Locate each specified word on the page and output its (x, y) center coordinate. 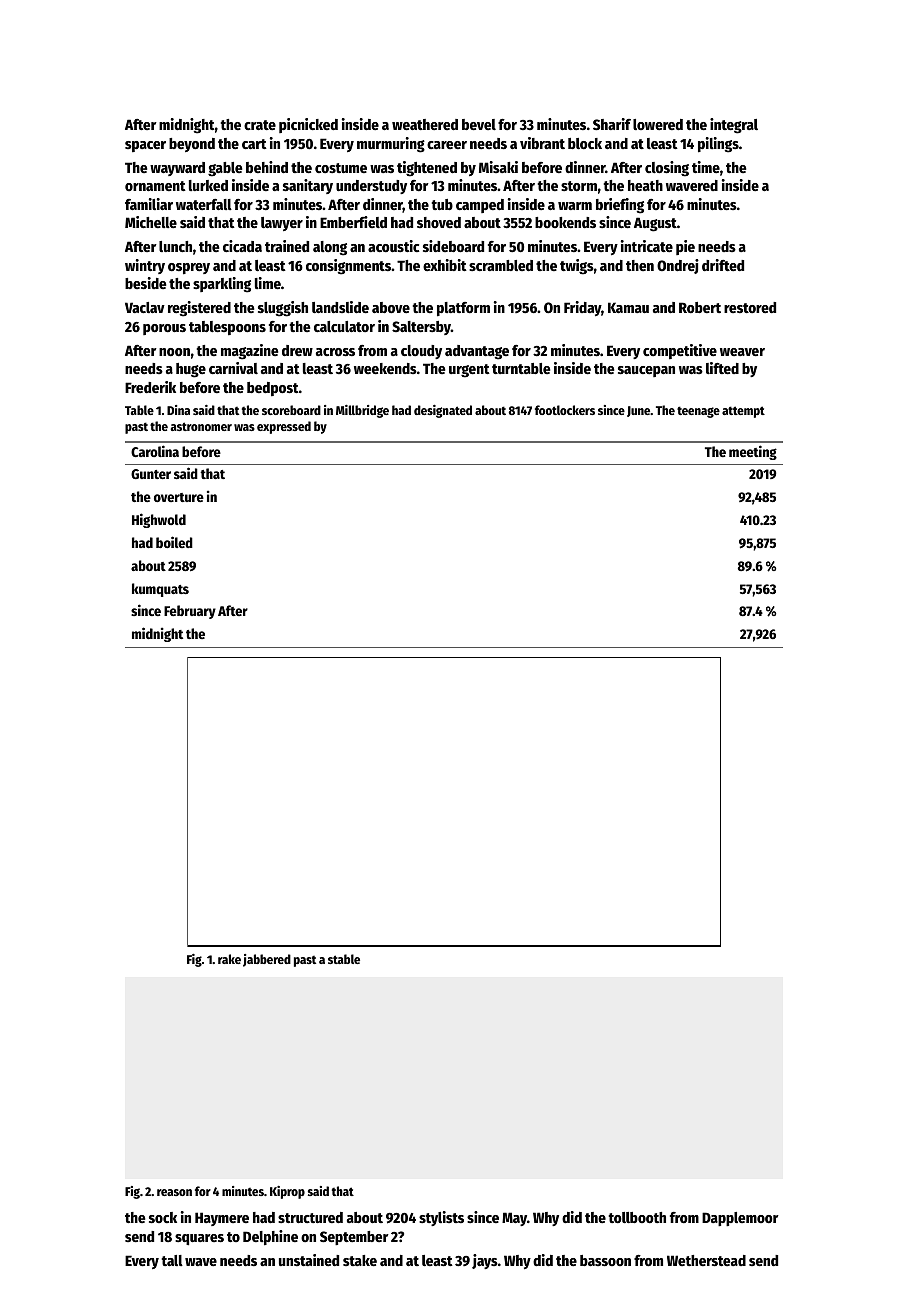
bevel (479, 124)
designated (443, 411)
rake (229, 959)
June (638, 411)
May (514, 1219)
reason (174, 1192)
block (585, 143)
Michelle (151, 222)
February (190, 612)
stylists (441, 1218)
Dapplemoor (740, 1219)
